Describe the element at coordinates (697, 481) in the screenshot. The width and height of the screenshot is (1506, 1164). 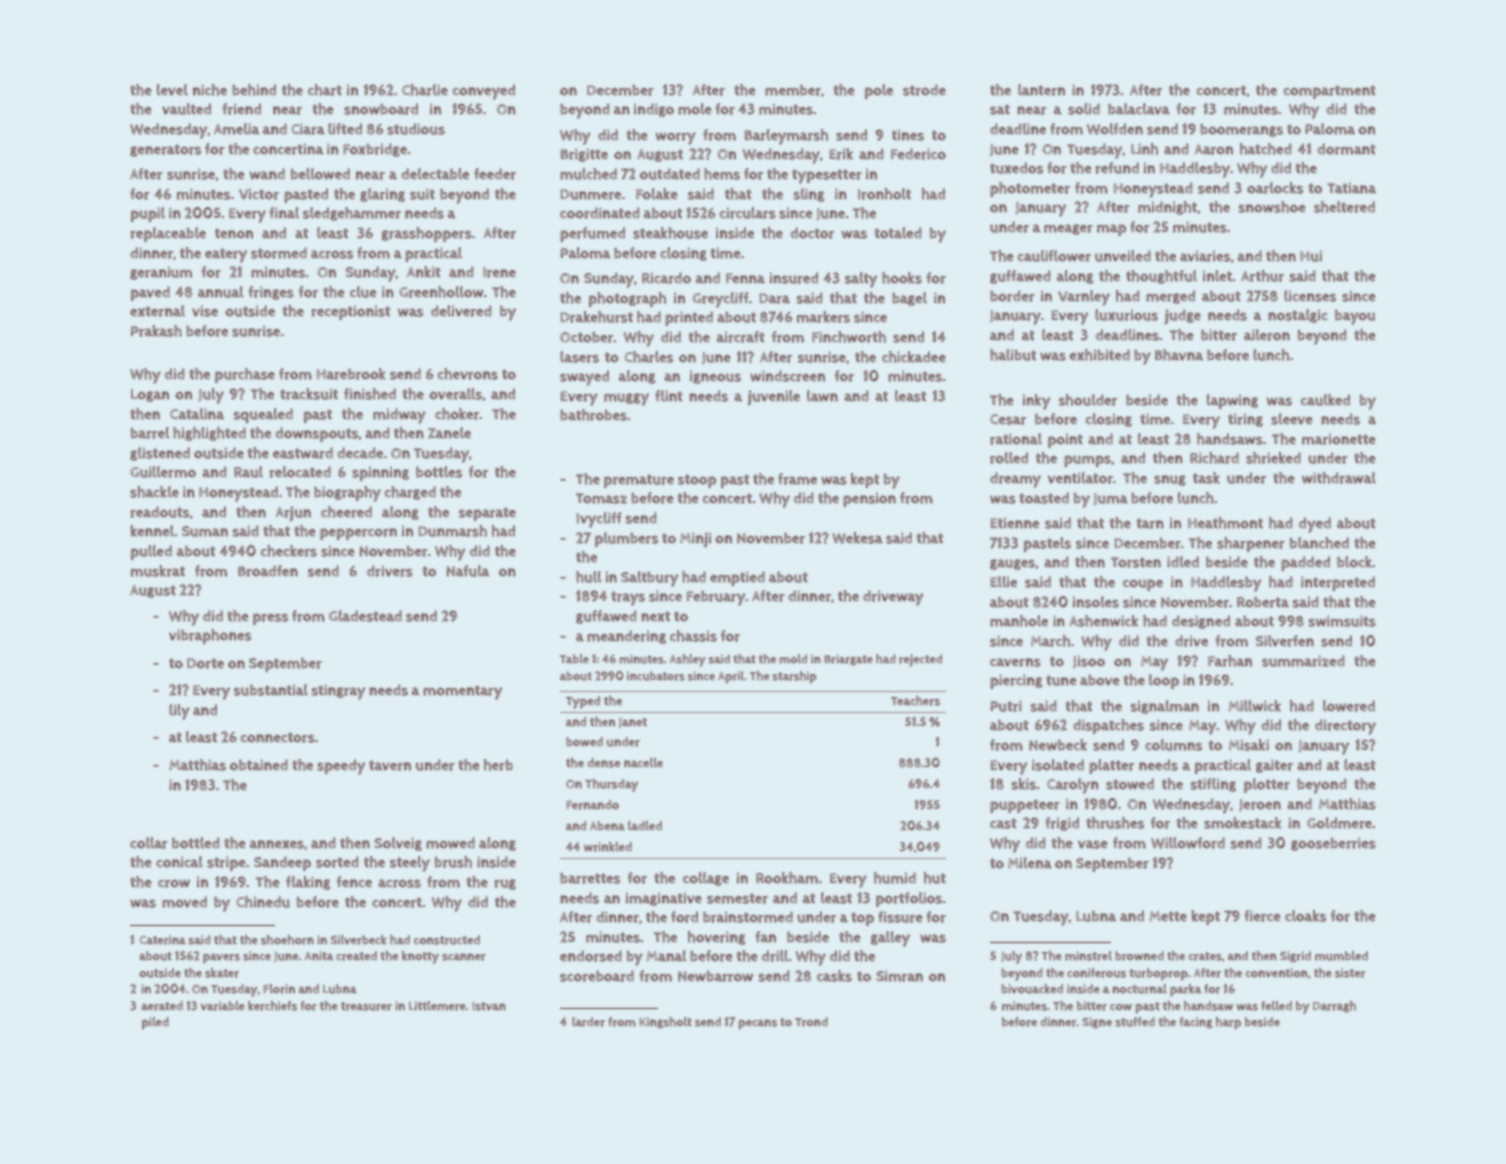
I see `stoop` at that location.
